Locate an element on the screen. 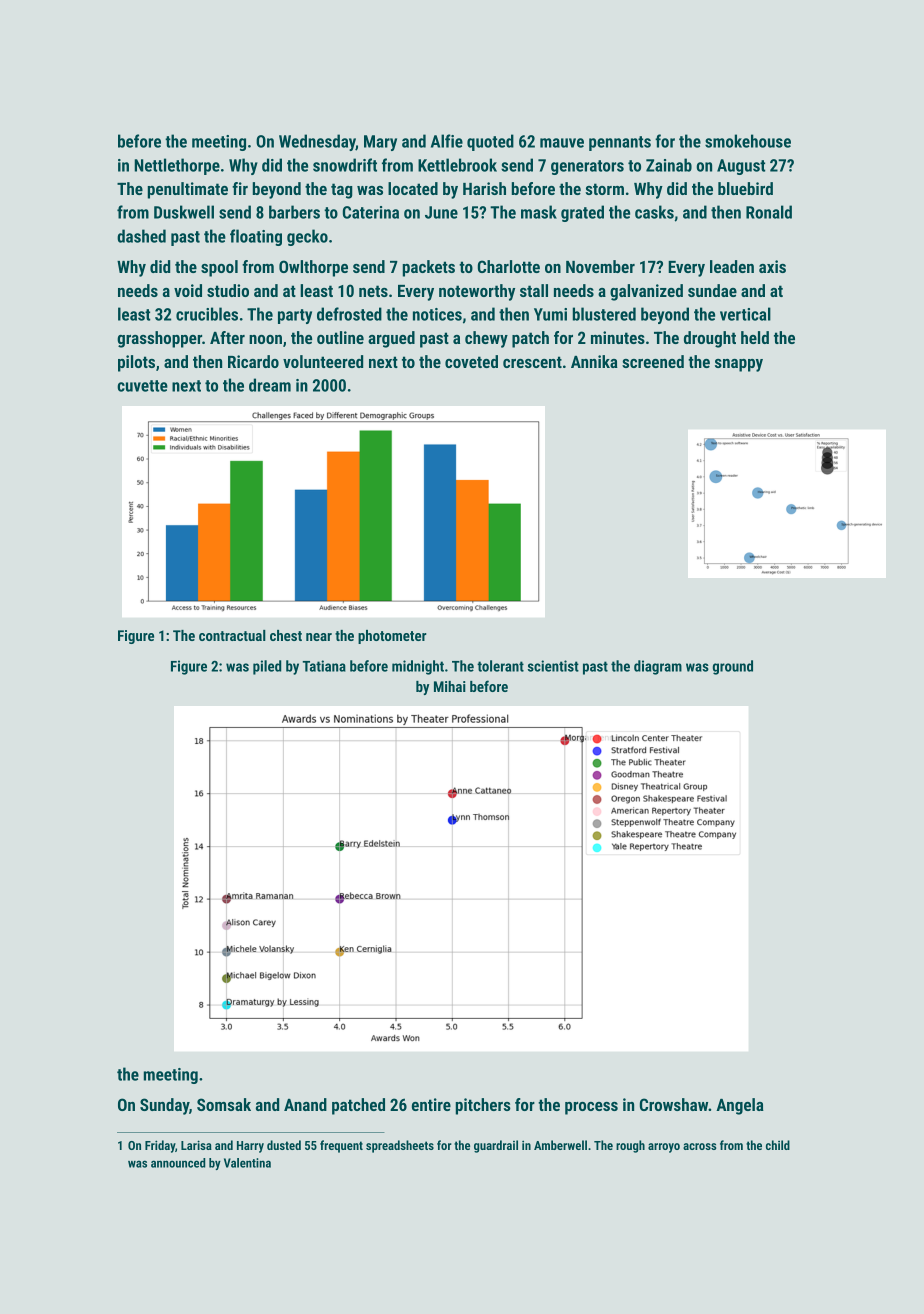 The image size is (924, 1314). void is located at coordinates (188, 290).
